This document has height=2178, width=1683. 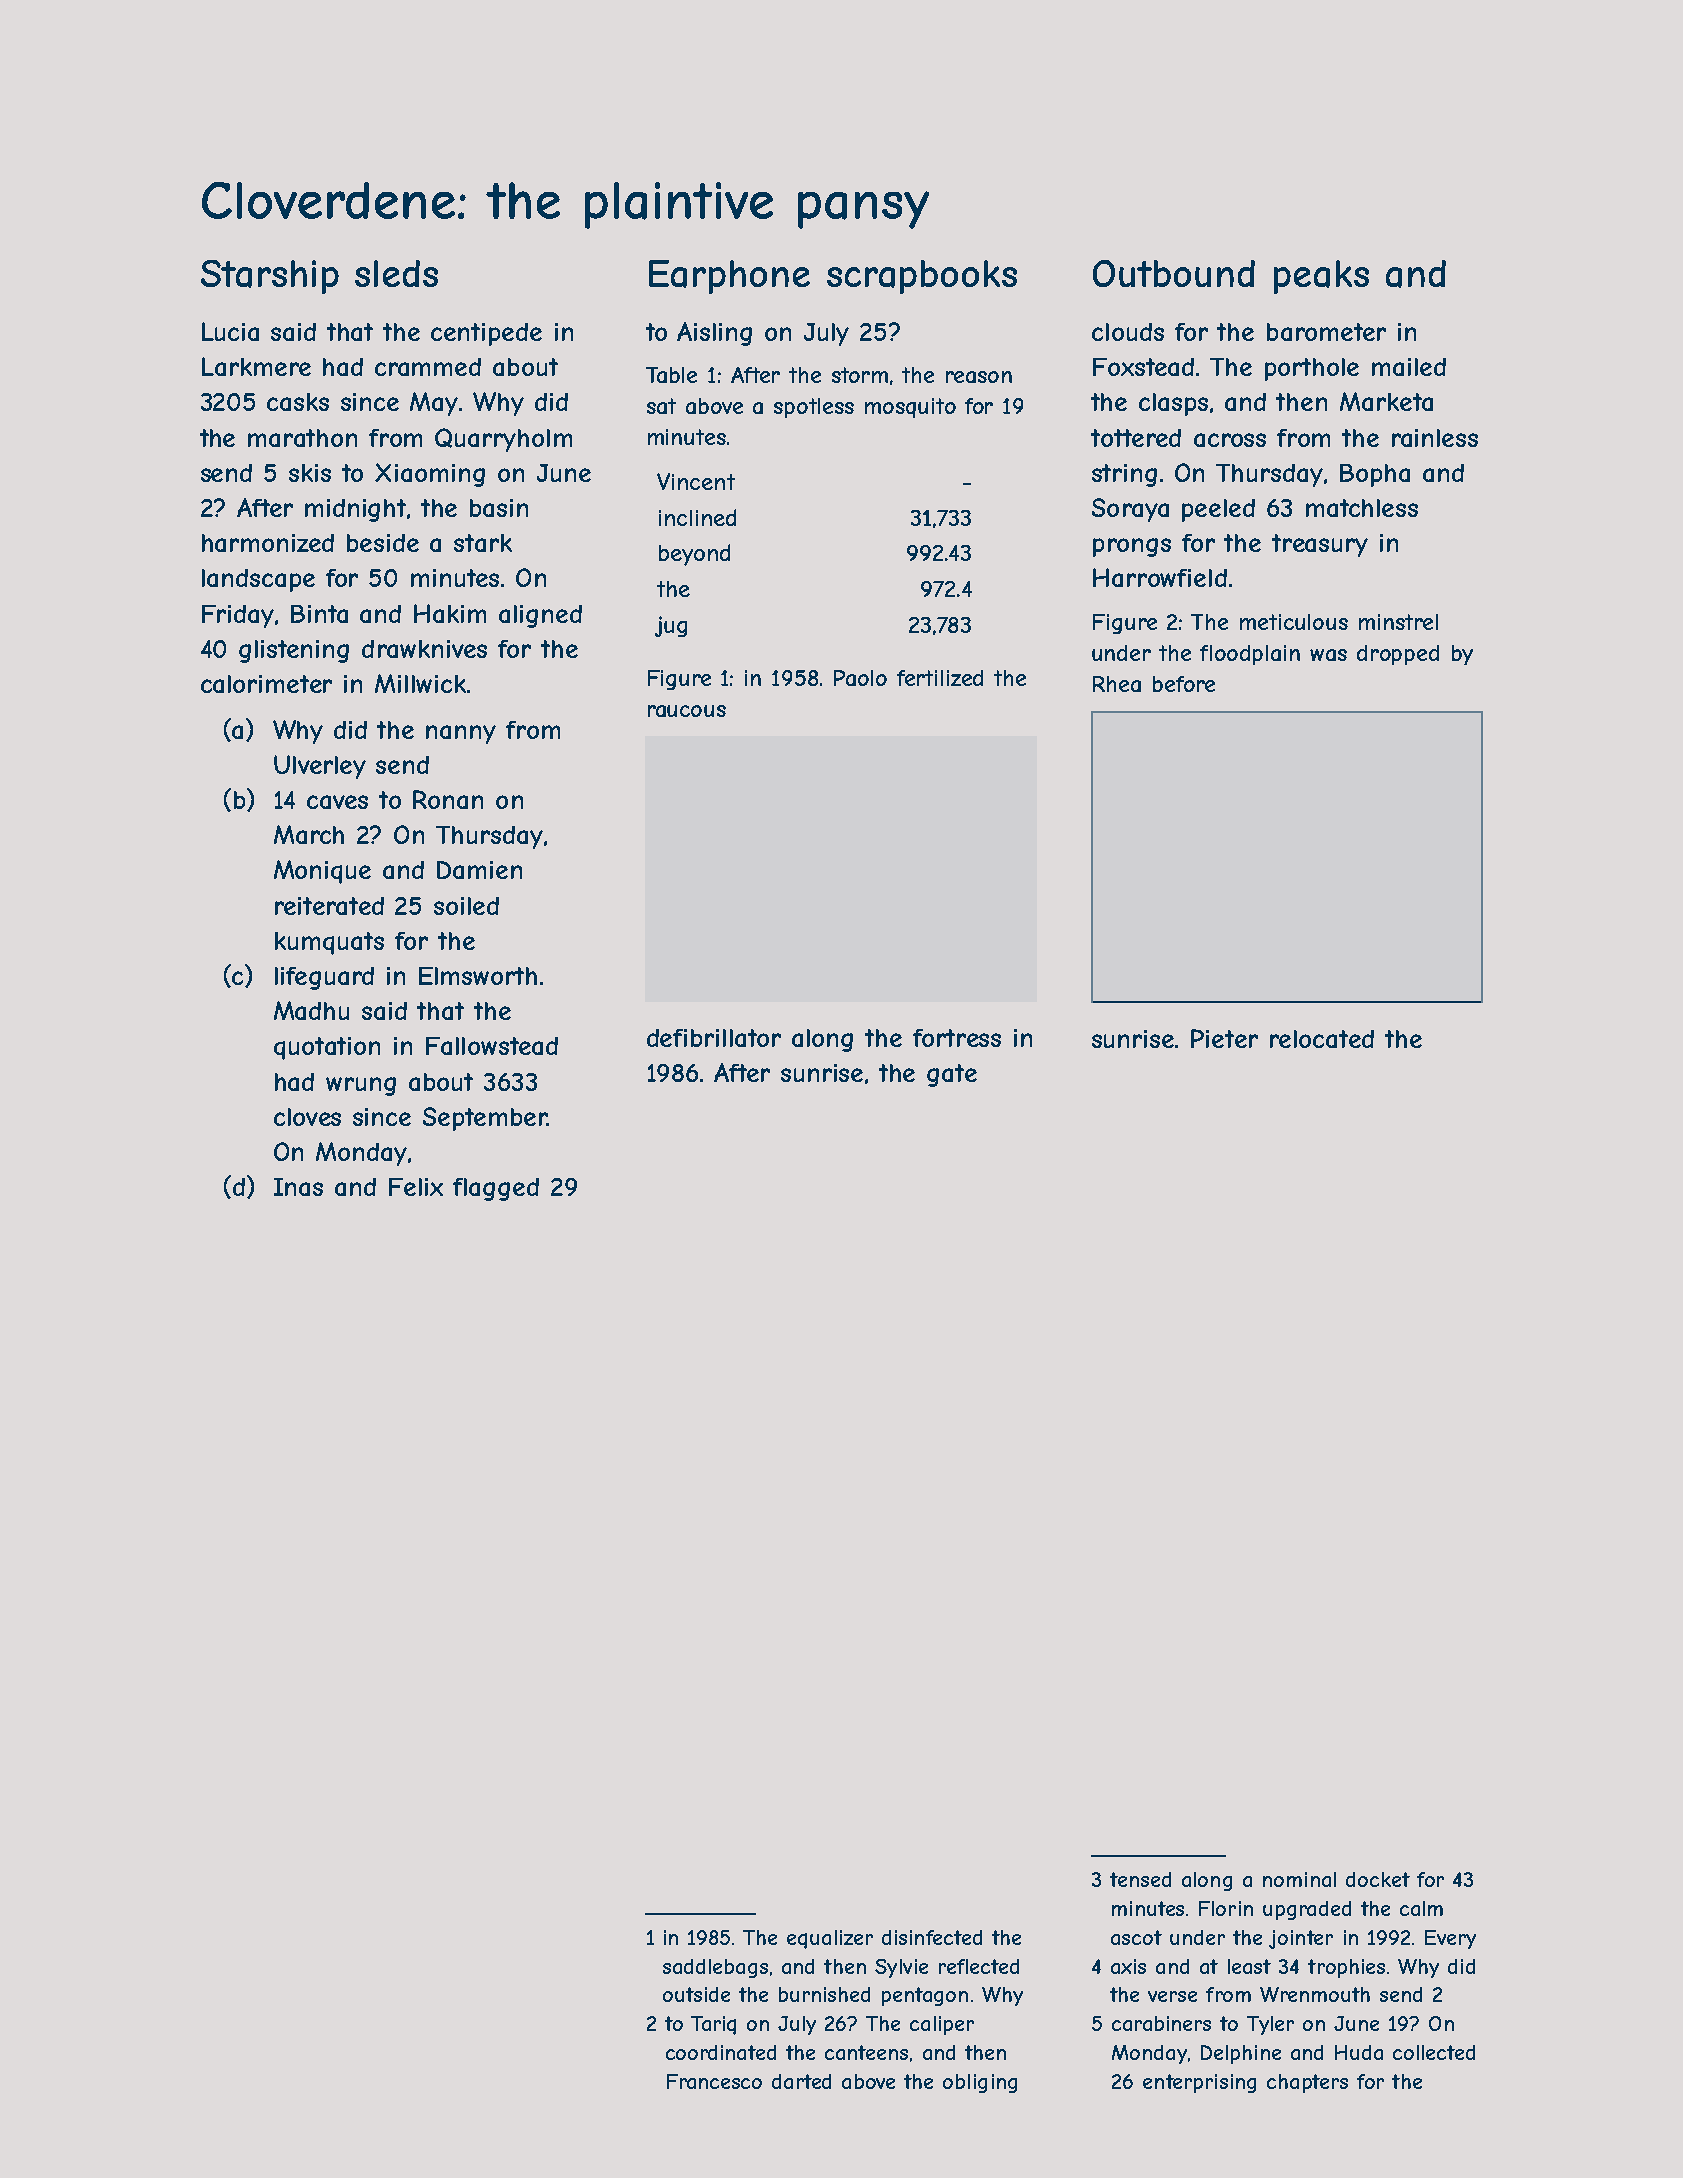 I want to click on flagged, so click(x=496, y=1189).
